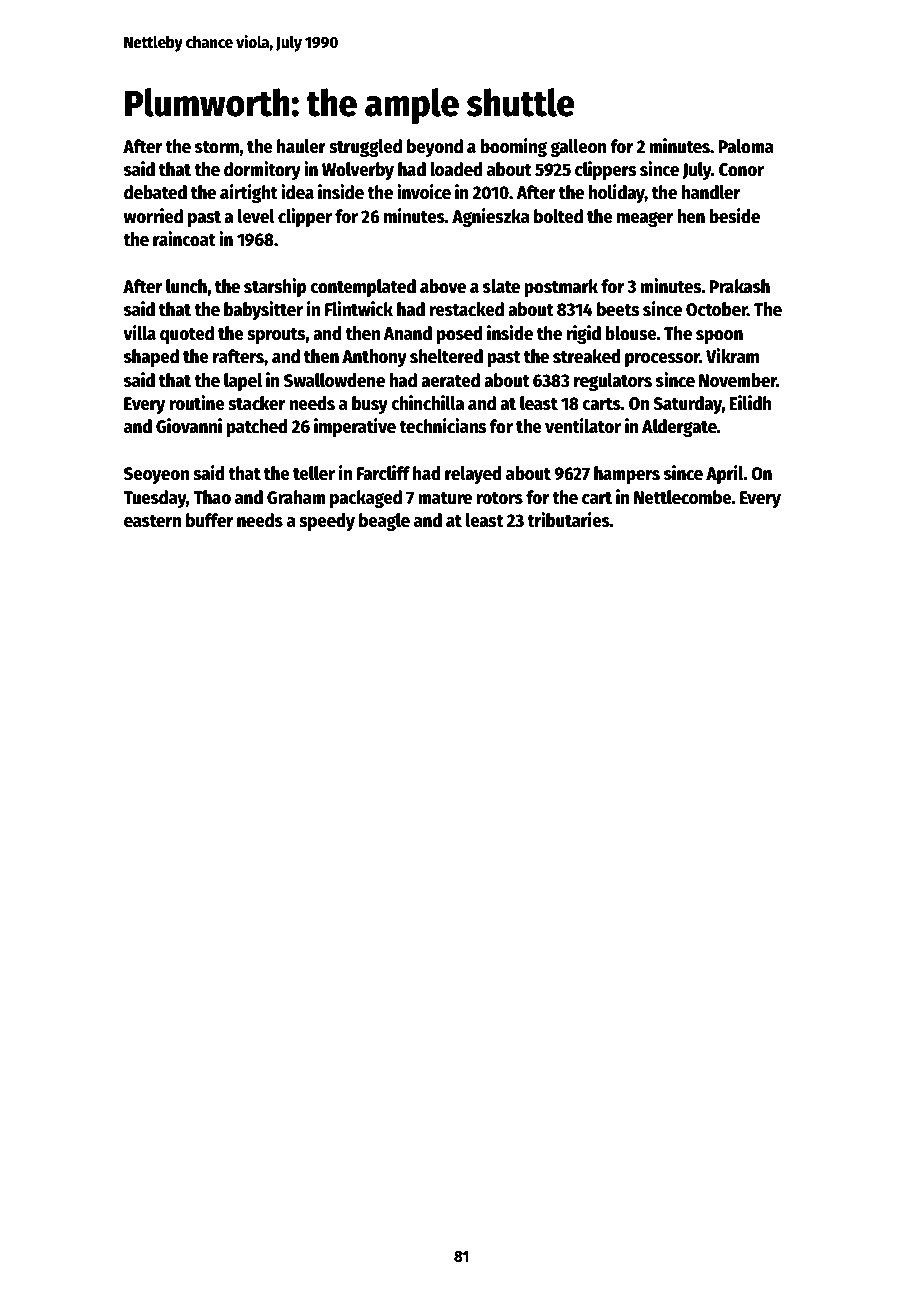  I want to click on April, so click(725, 474).
